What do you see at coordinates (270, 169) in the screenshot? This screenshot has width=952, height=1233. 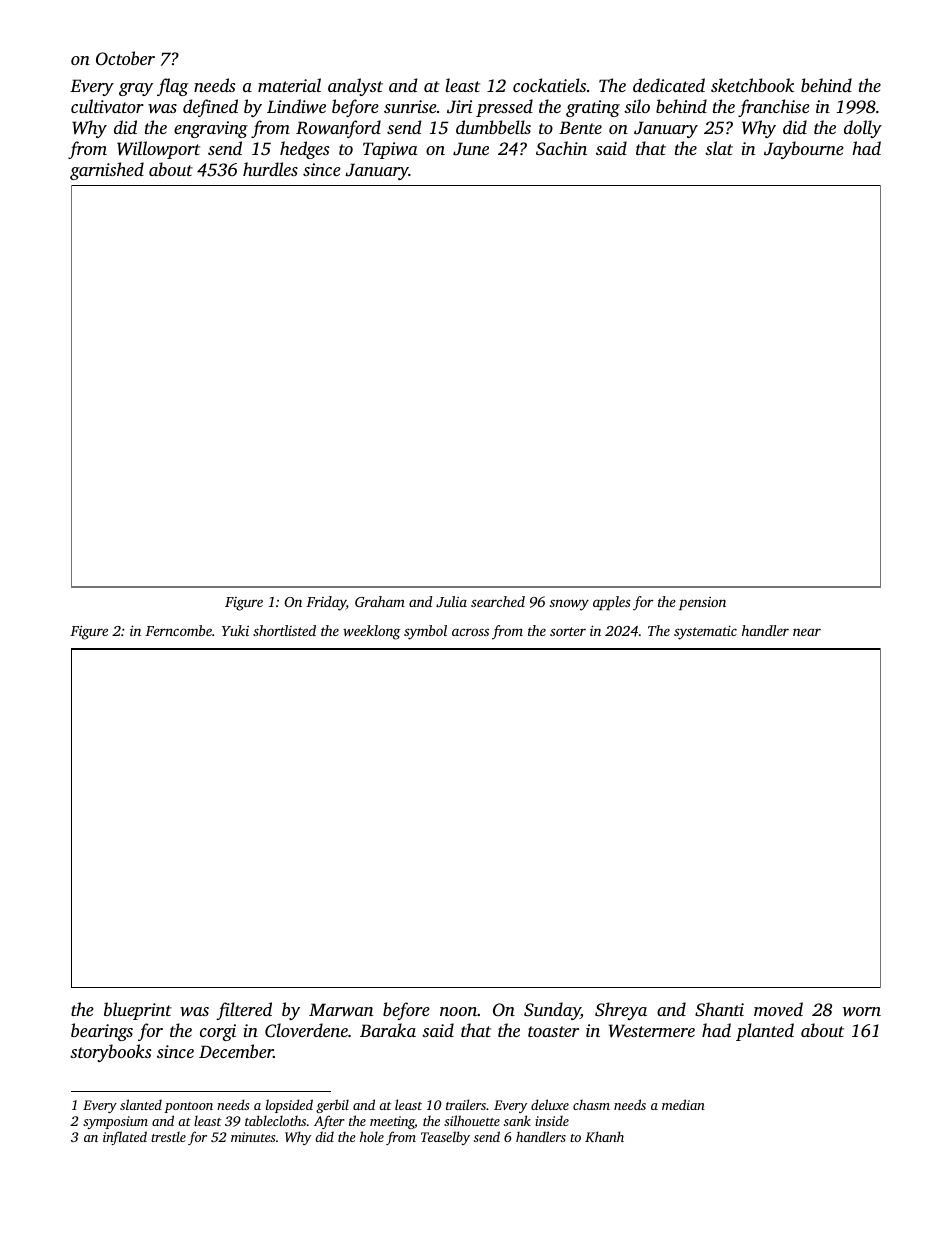 I see `hurdles` at bounding box center [270, 169].
